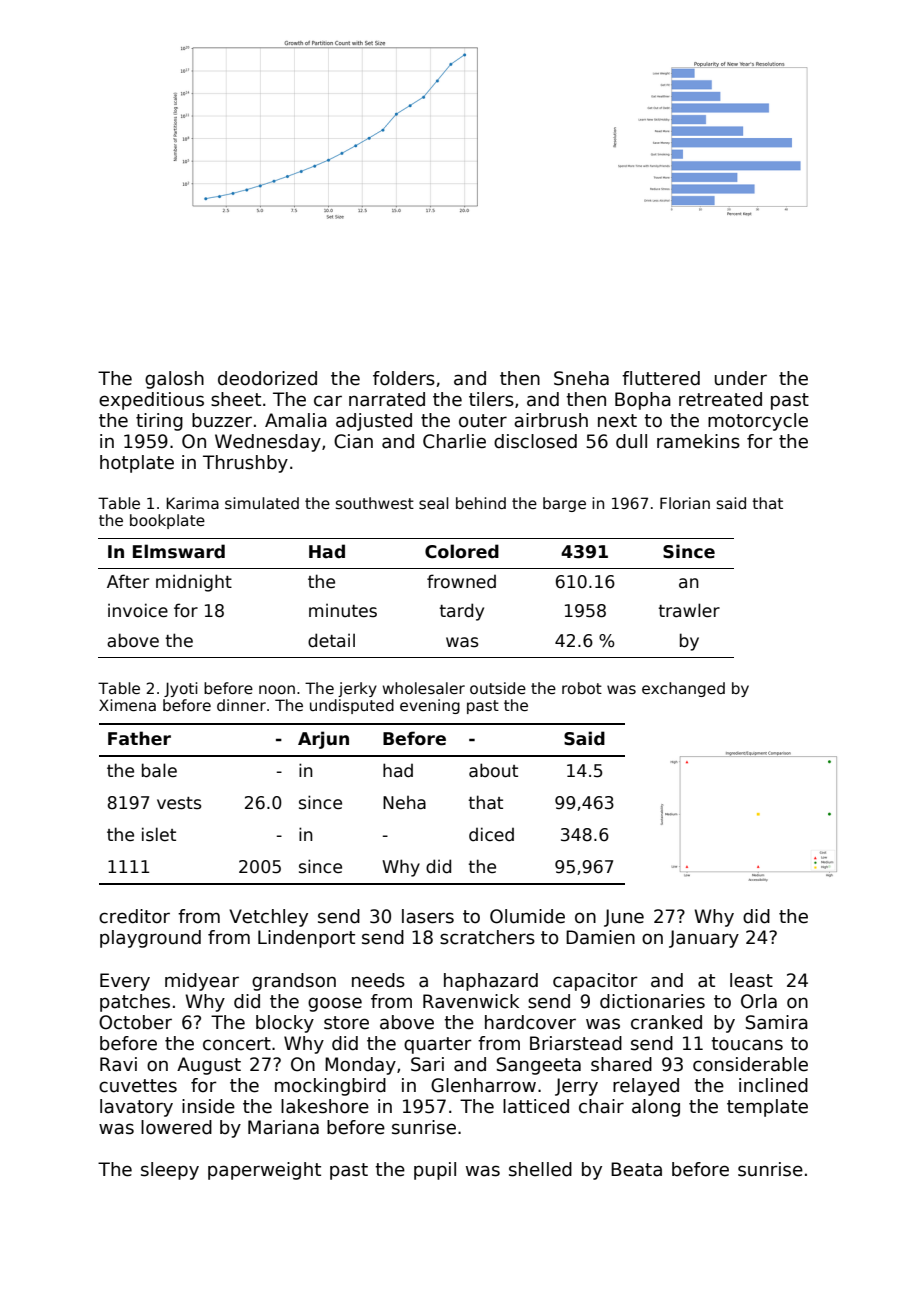 The width and height of the document is (908, 1316). Describe the element at coordinates (683, 689) in the document. I see `exchanged` at that location.
